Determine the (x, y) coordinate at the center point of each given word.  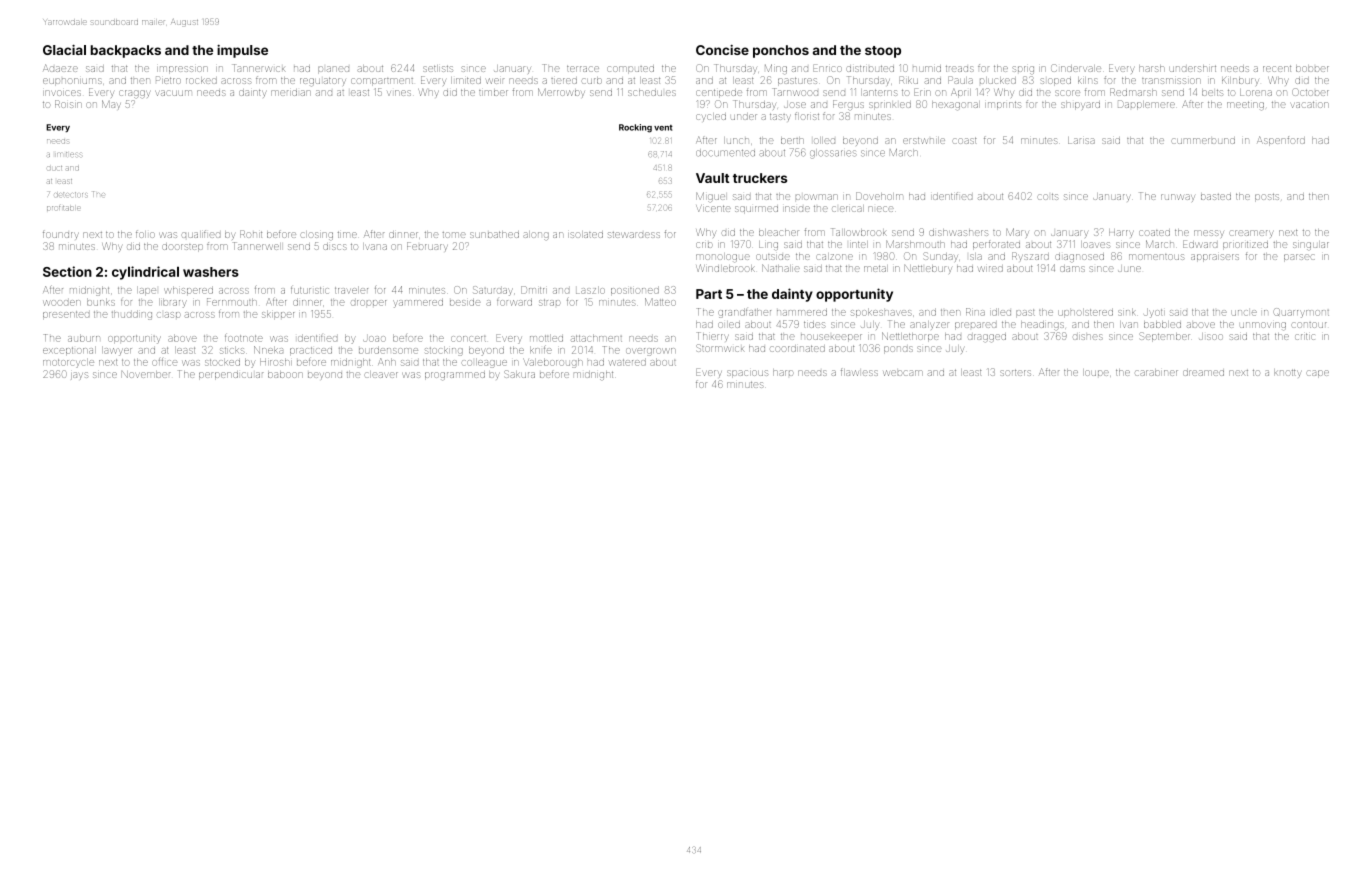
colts (1048, 196)
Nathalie (781, 268)
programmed (455, 375)
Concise (722, 50)
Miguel (710, 197)
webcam (903, 373)
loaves (1095, 244)
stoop (883, 52)
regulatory (323, 81)
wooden (62, 303)
